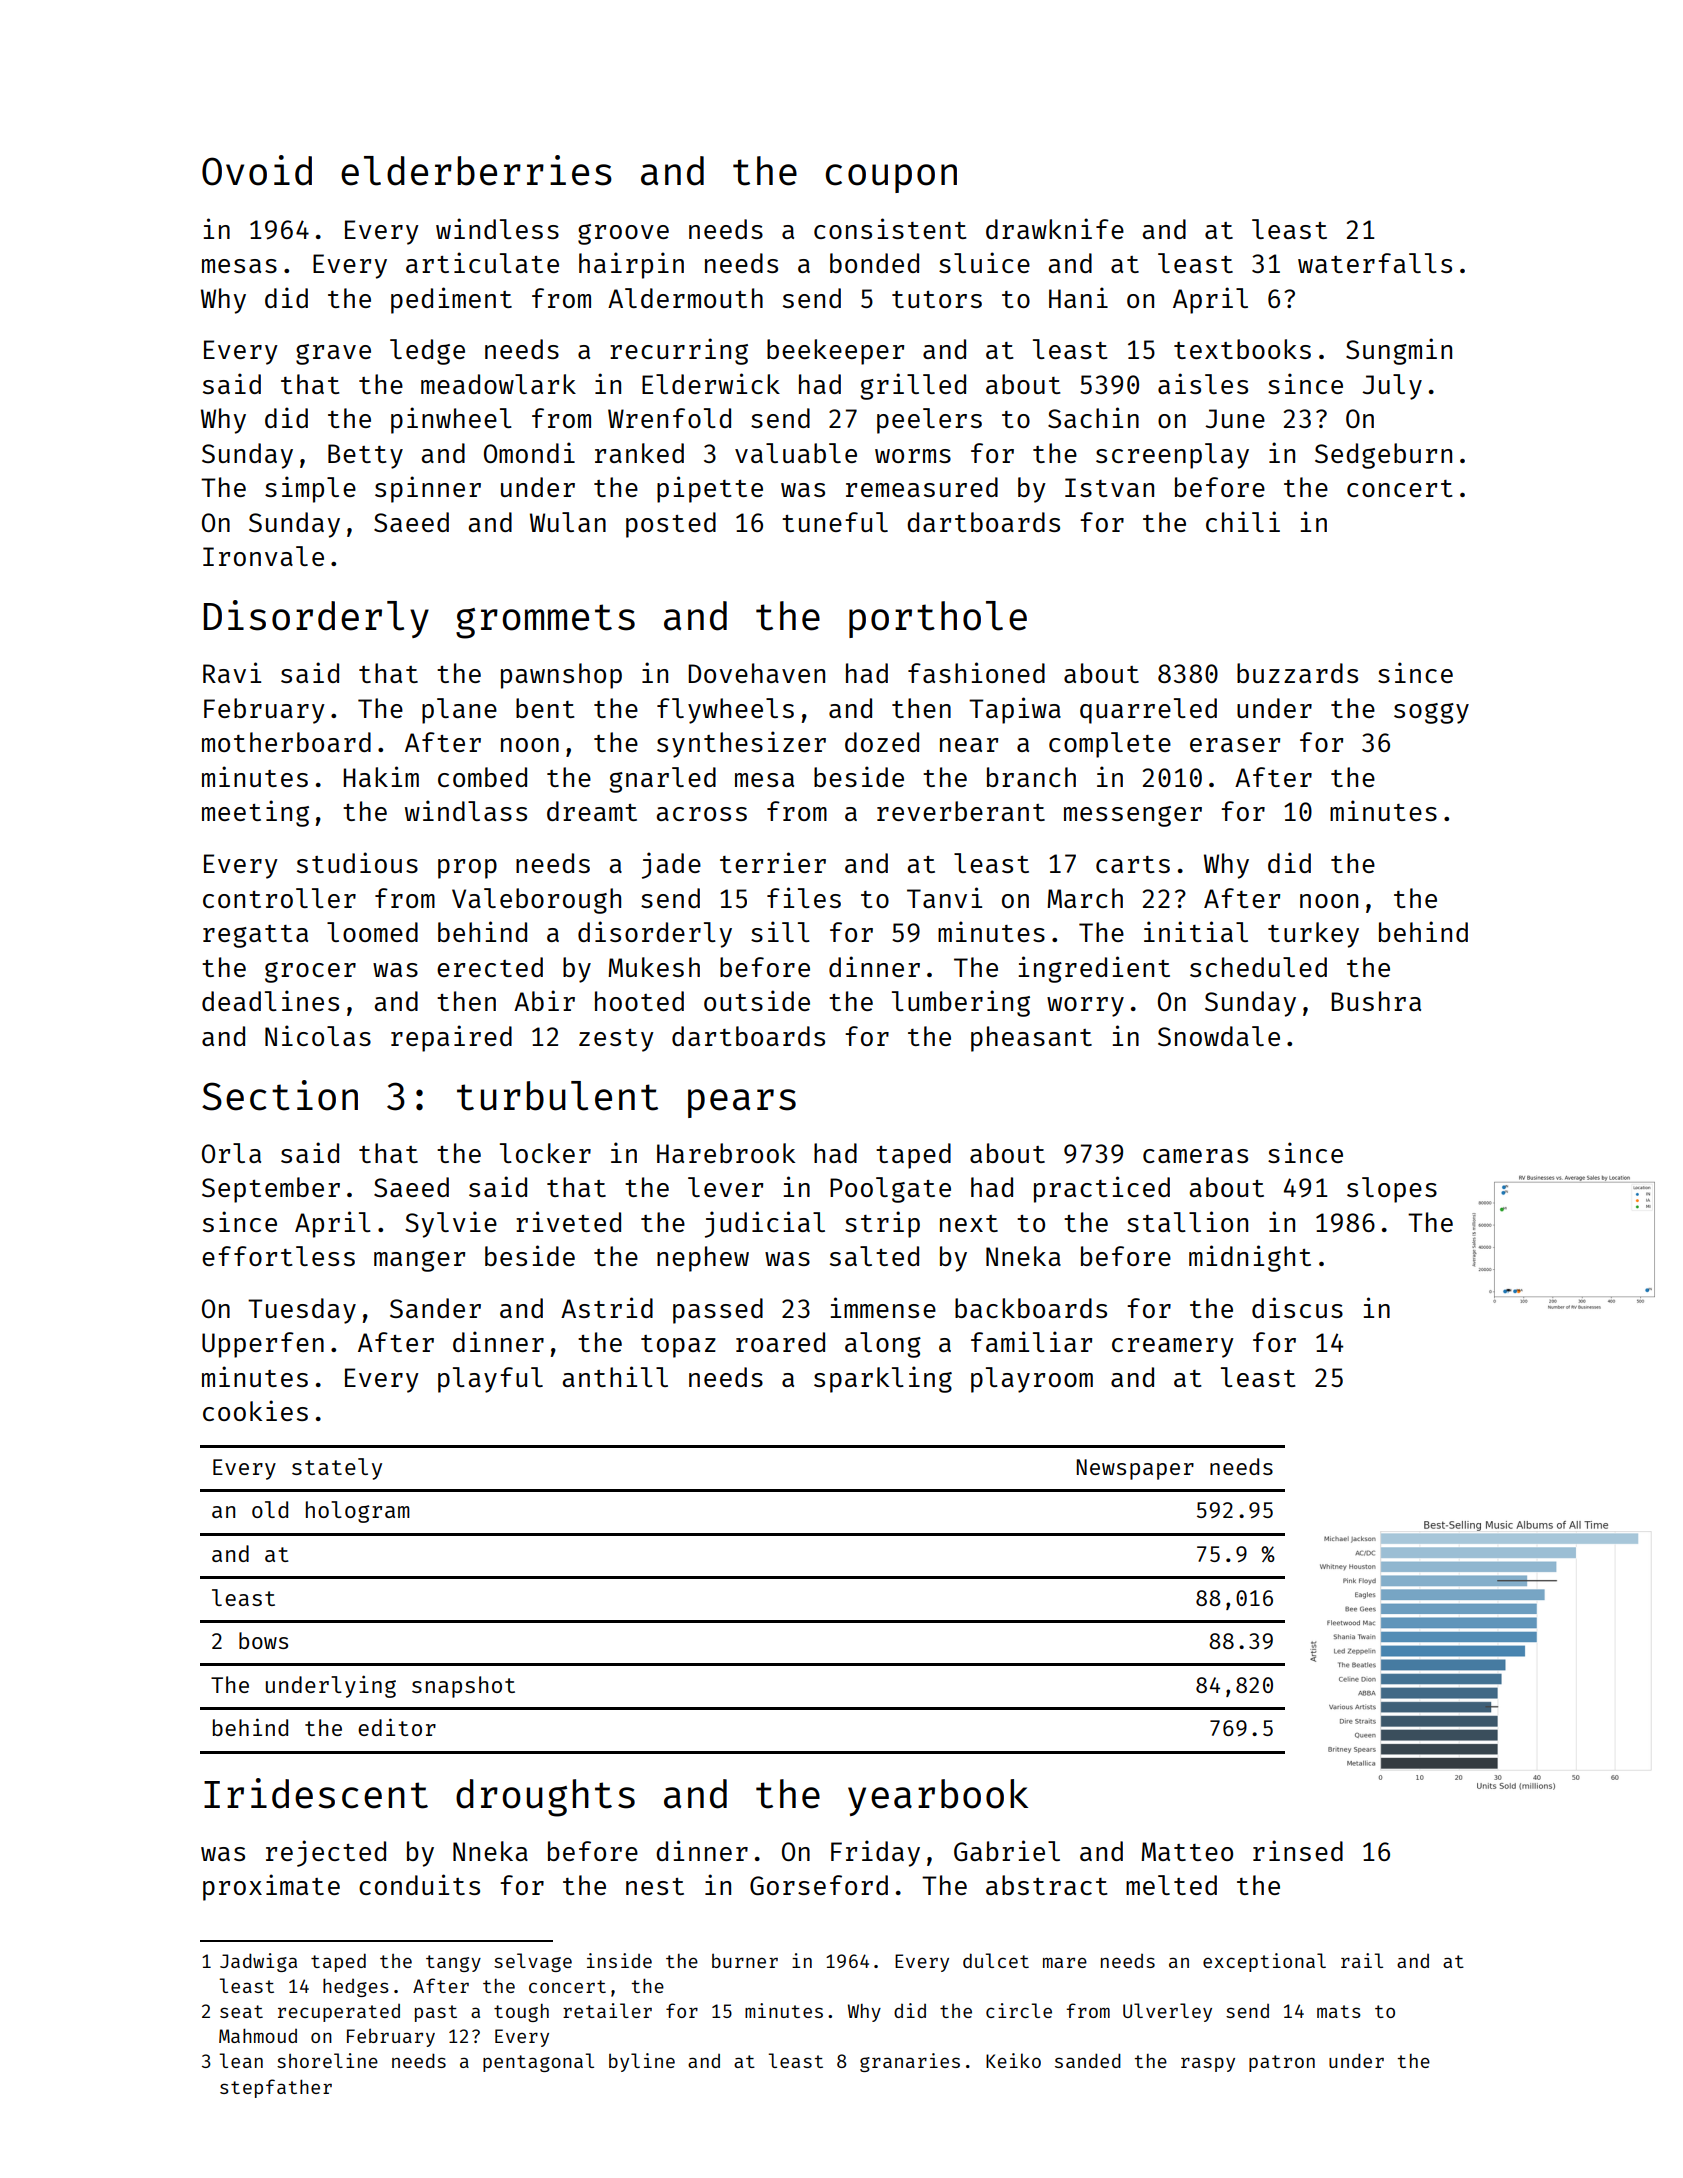 This document has width=1683, height=2178. Describe the element at coordinates (278, 1256) in the document. I see `effortless` at that location.
